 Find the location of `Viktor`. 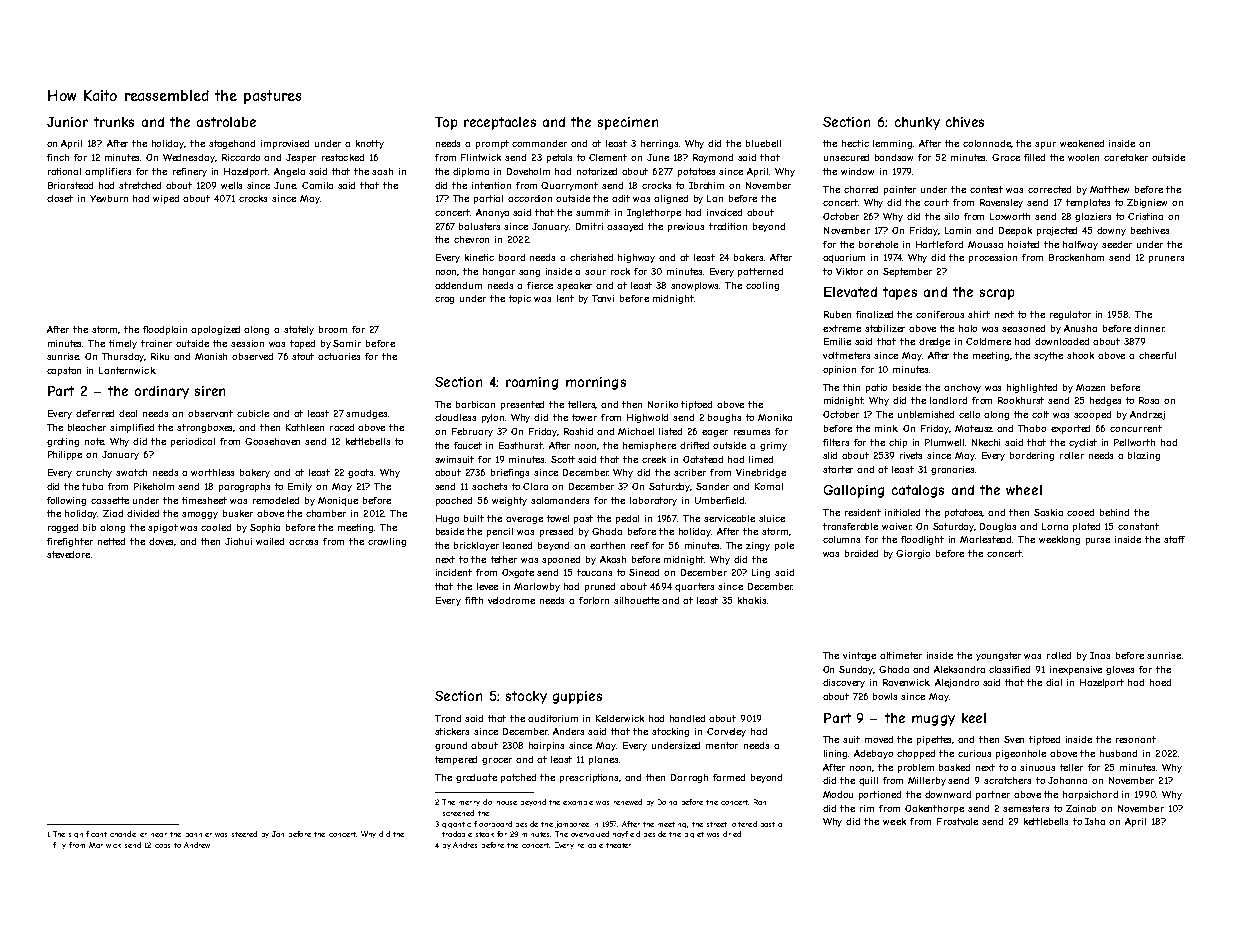

Viktor is located at coordinates (849, 271).
